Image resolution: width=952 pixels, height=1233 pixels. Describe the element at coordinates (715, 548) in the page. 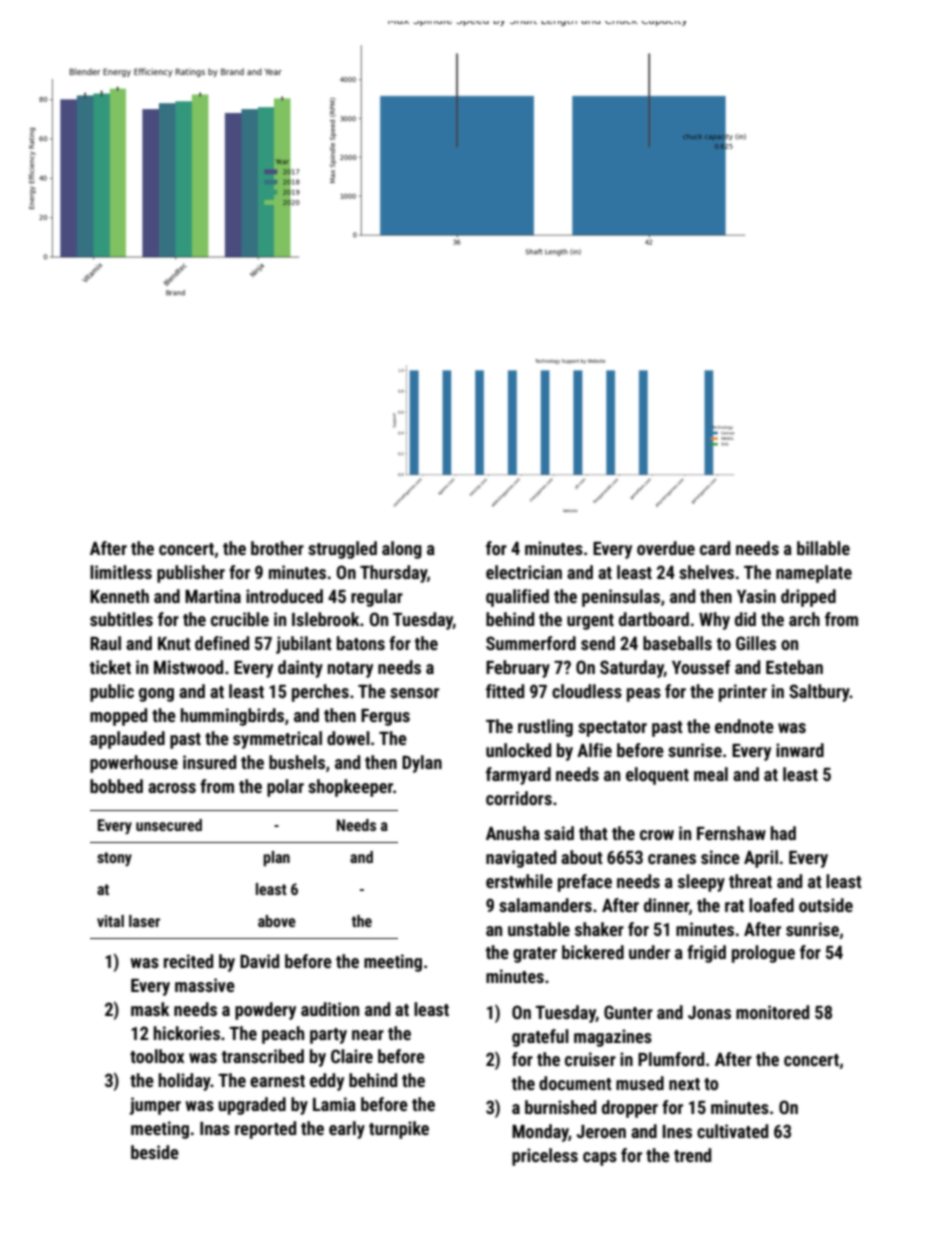

I see `card` at that location.
